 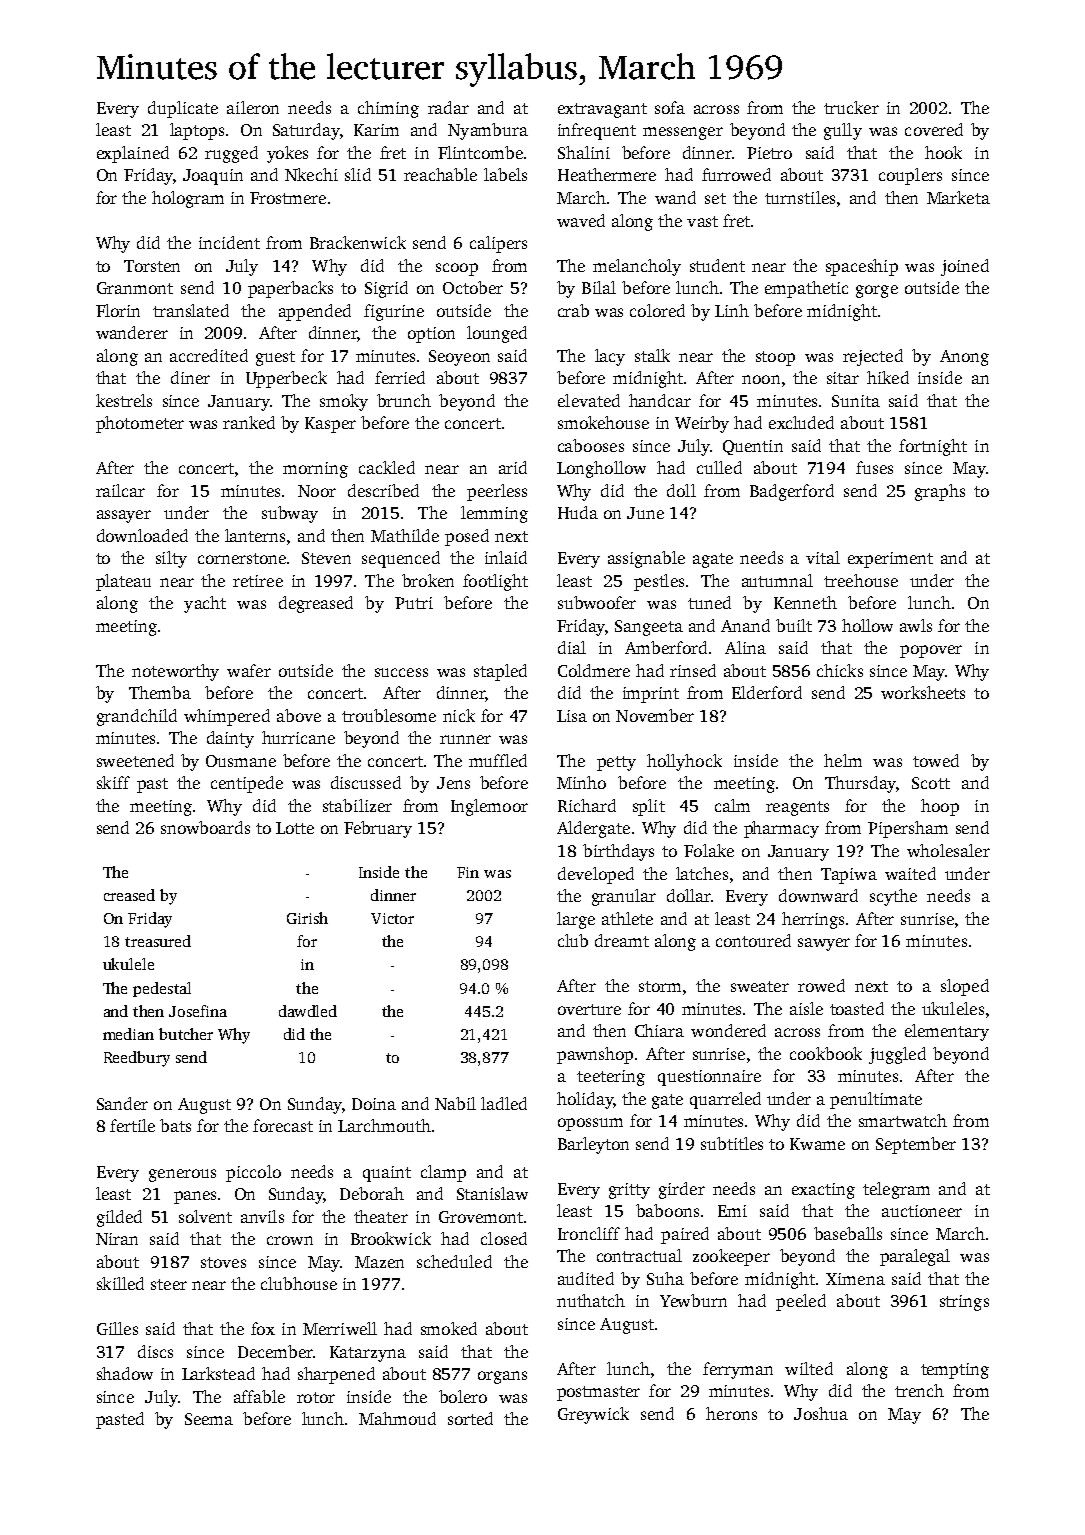 I want to click on strings, so click(x=964, y=1303).
